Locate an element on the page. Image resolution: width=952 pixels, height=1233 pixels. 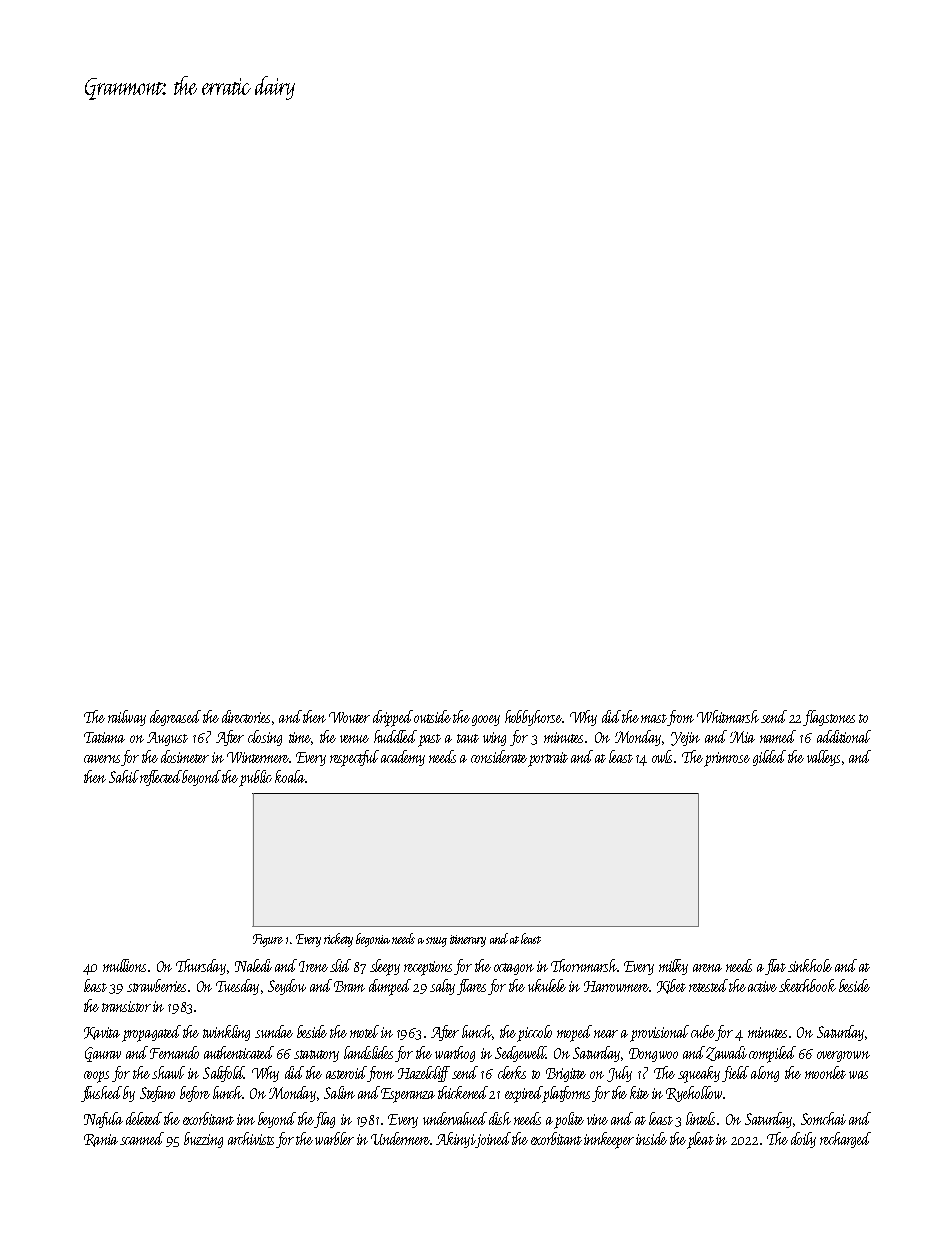
flushed is located at coordinates (101, 1094).
